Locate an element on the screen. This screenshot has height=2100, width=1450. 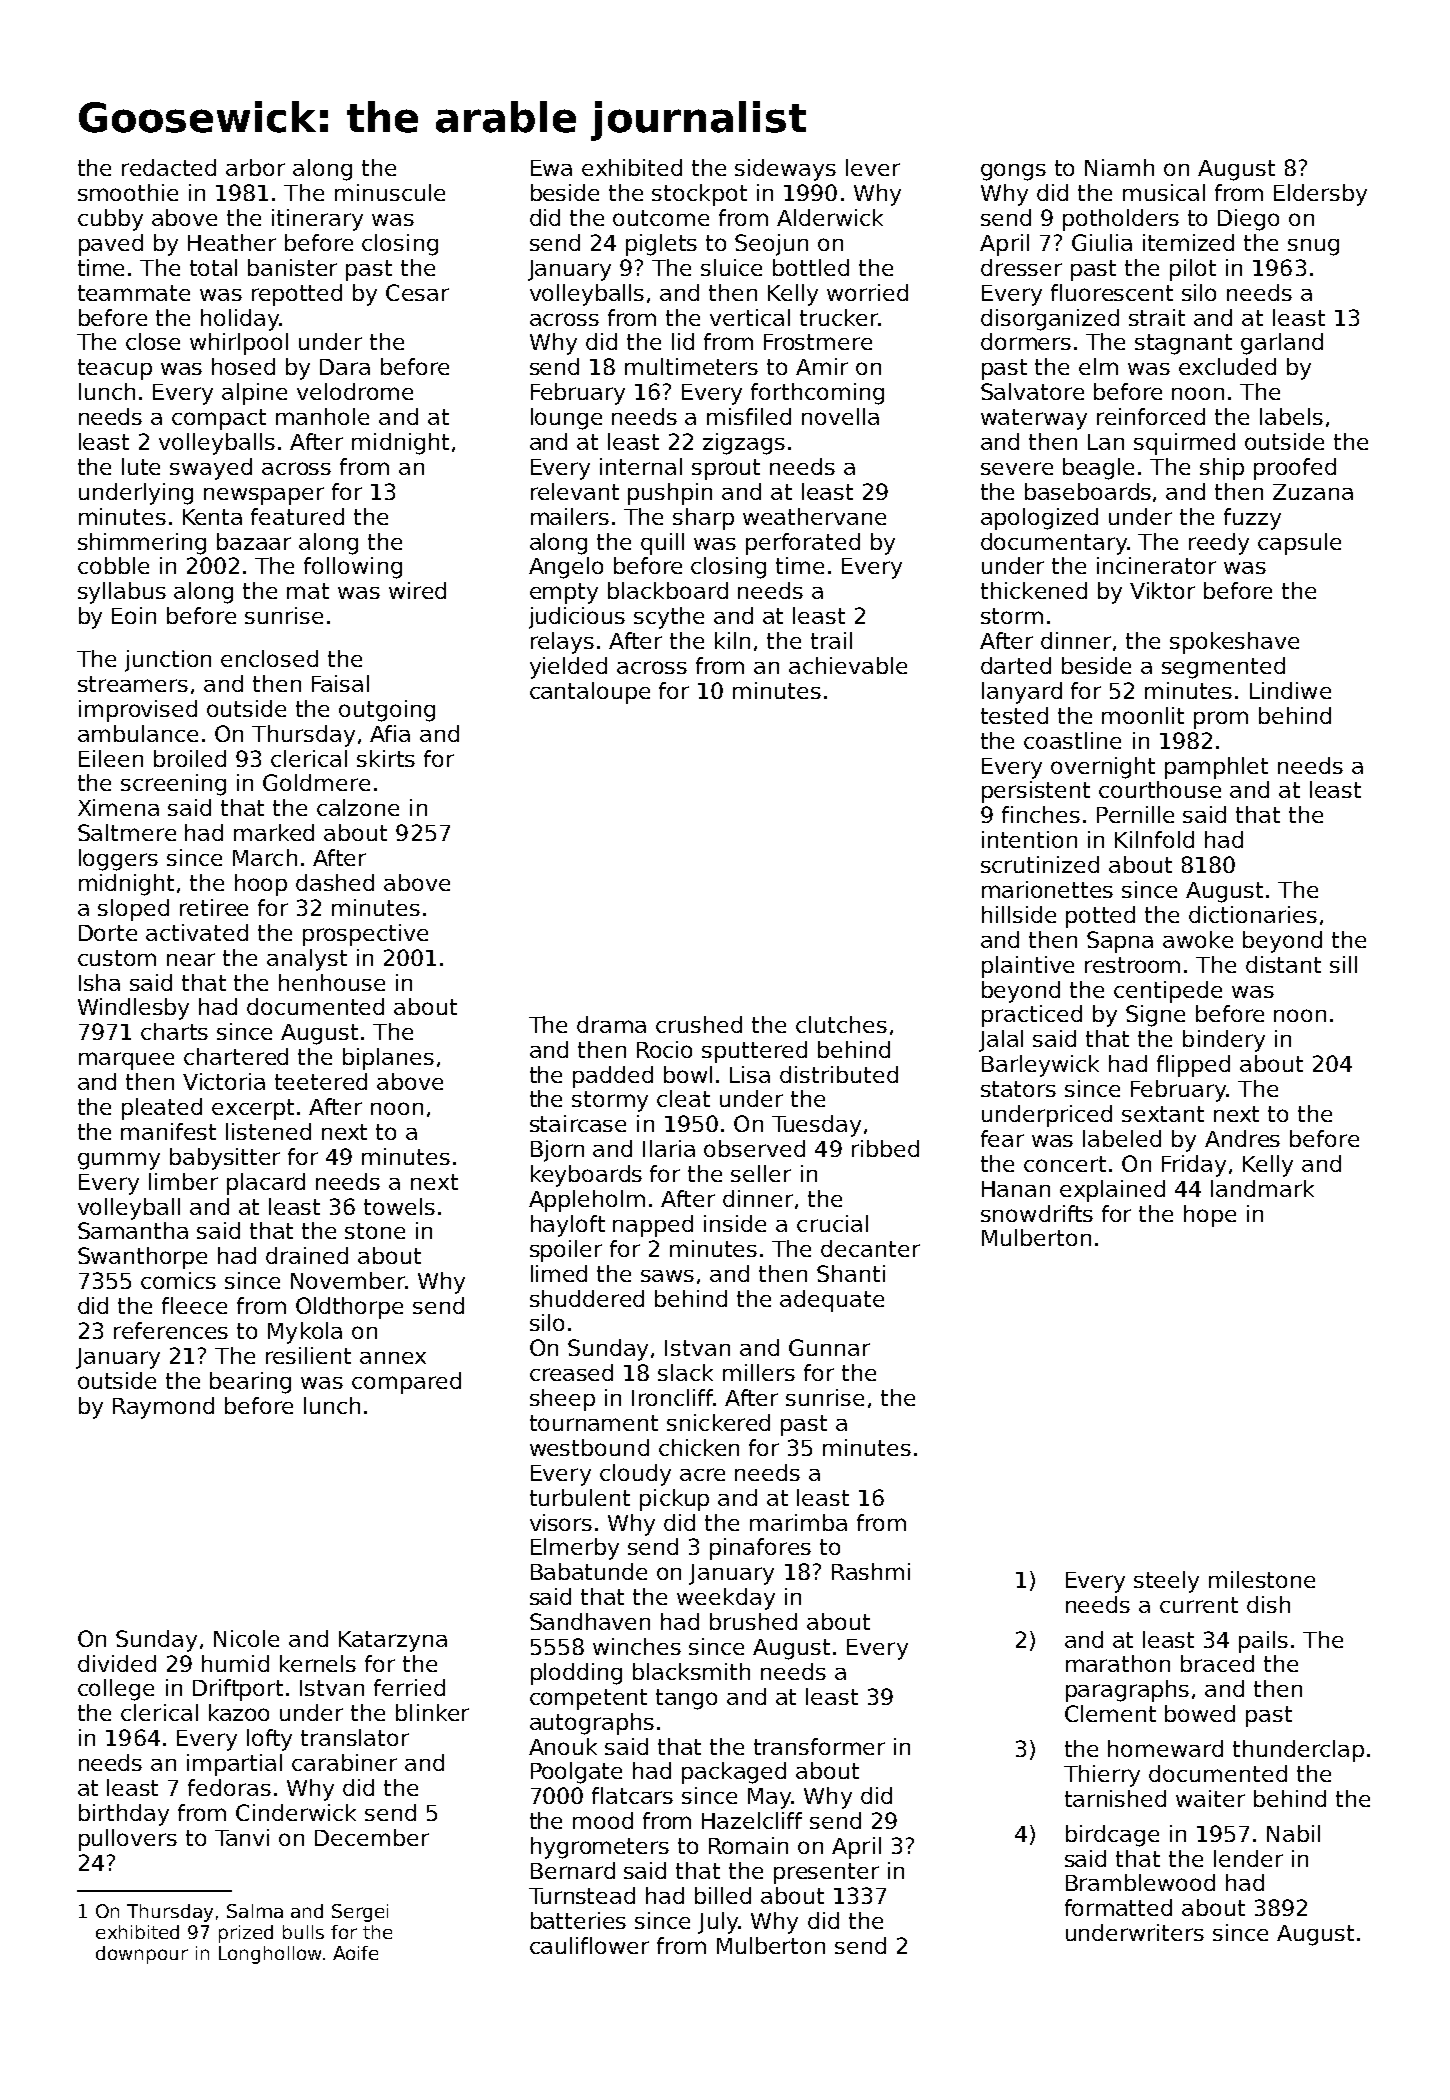
Rashmi is located at coordinates (871, 1571).
